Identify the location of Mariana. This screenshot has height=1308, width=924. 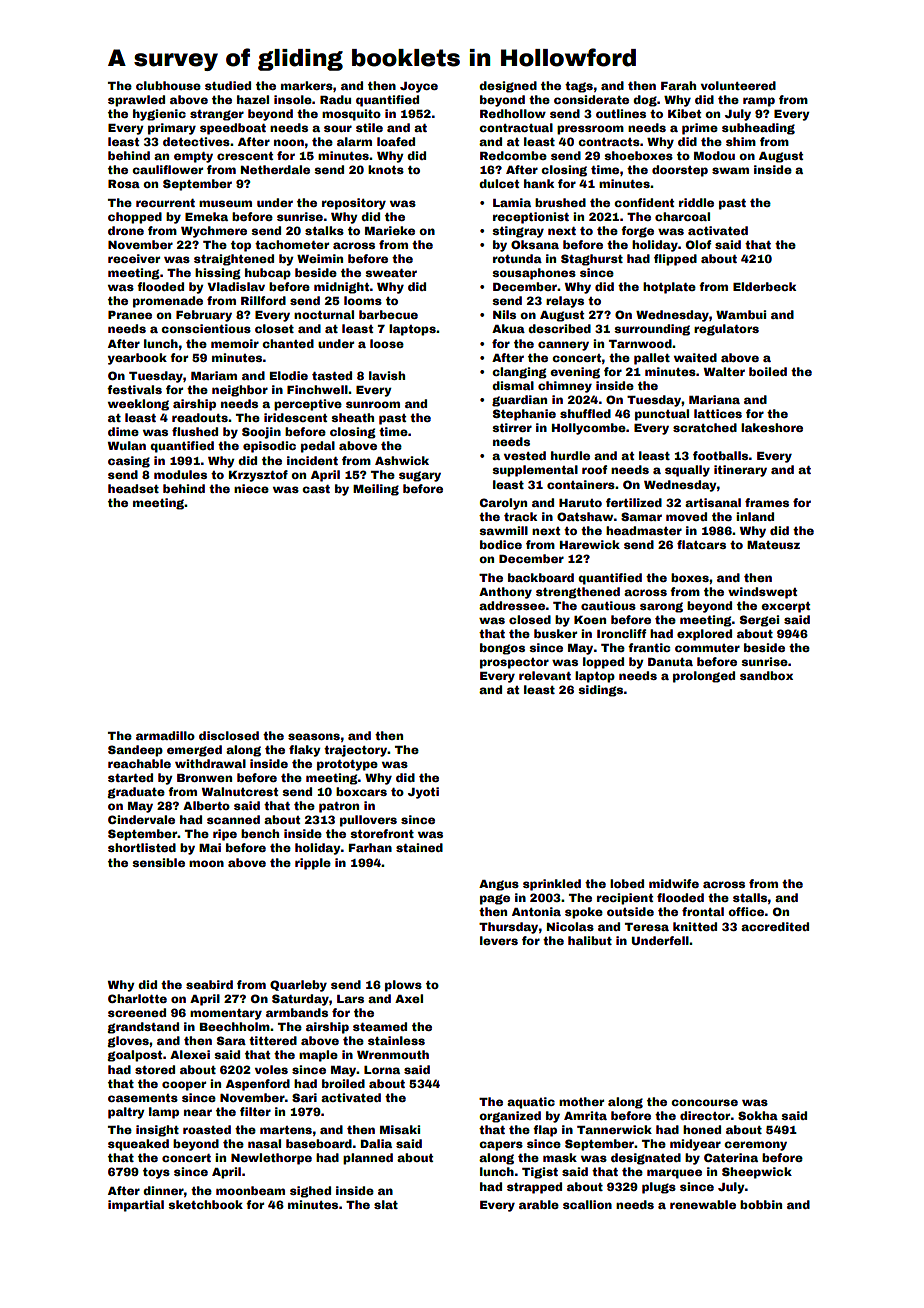
(714, 399).
